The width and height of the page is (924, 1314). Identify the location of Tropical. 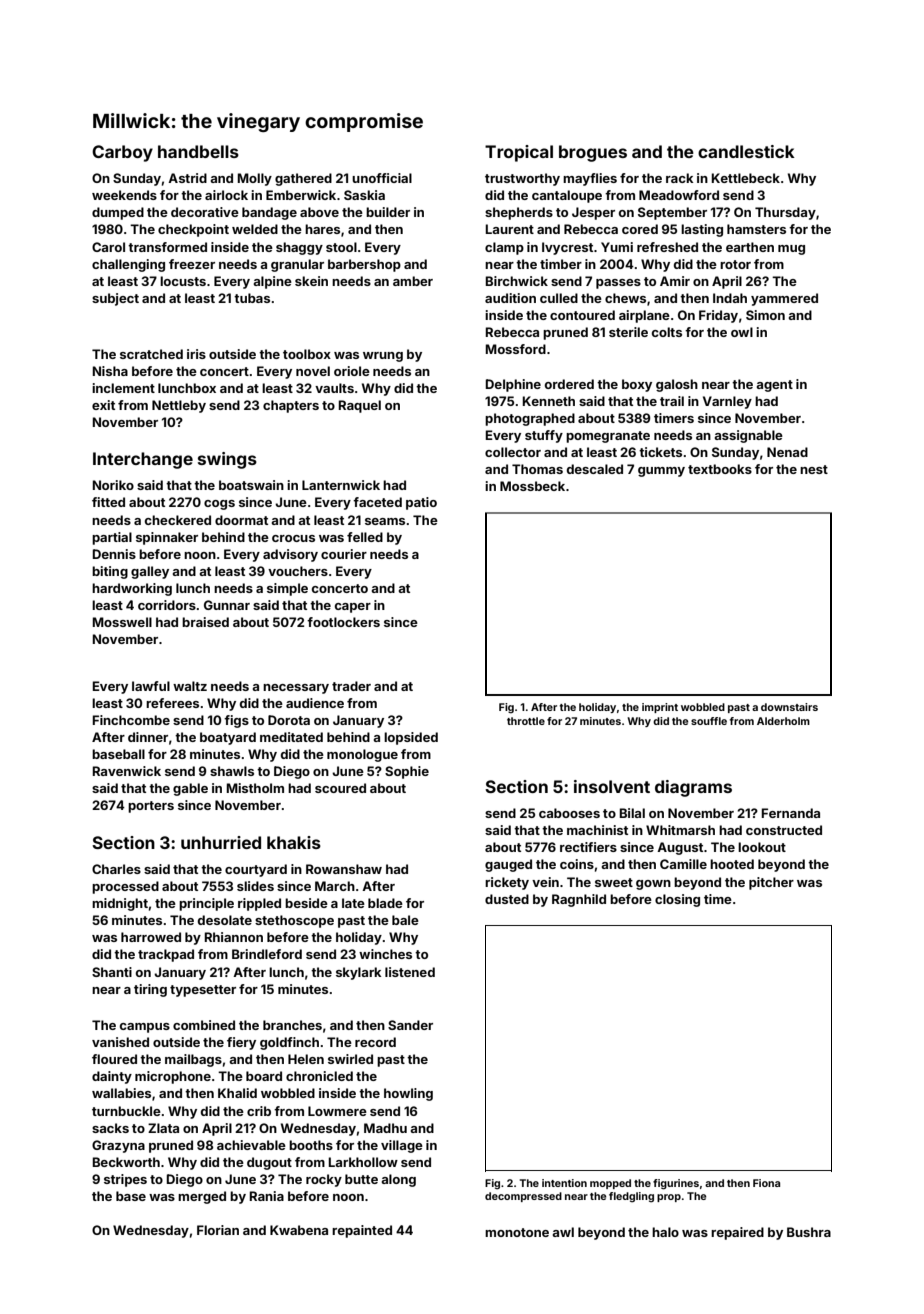
(519, 153).
